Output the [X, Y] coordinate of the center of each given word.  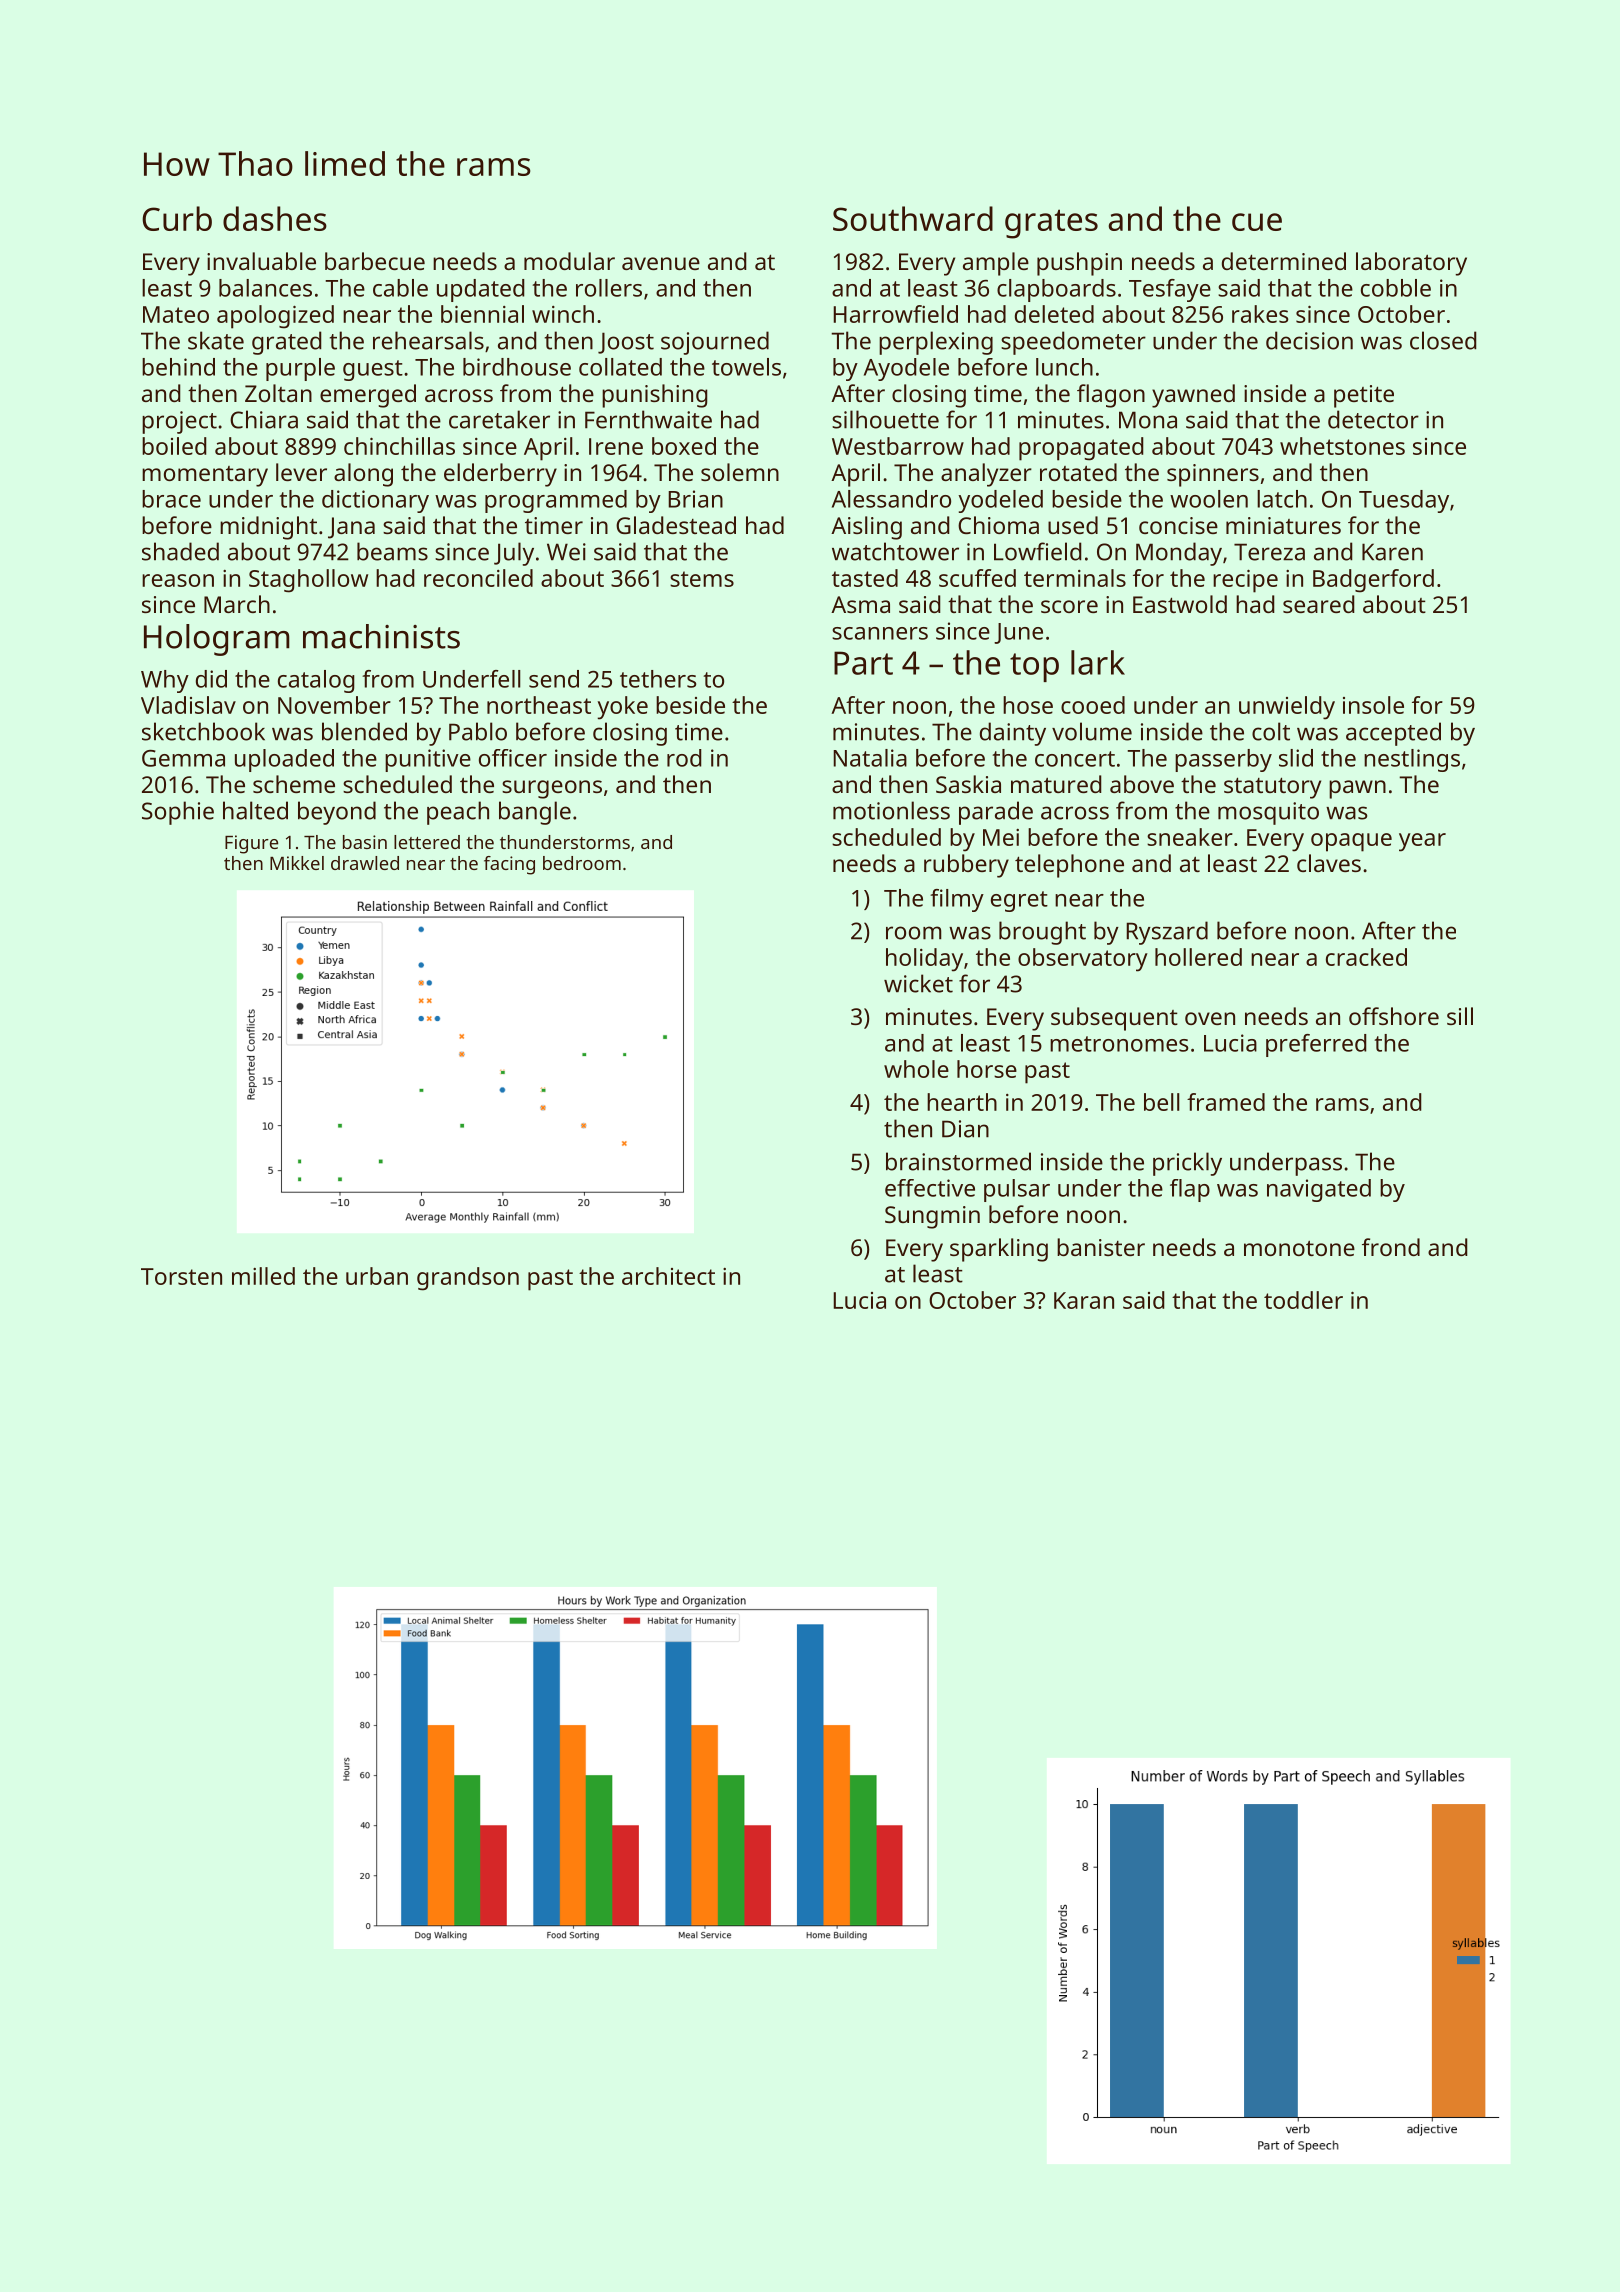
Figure [251, 844]
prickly [1187, 1164]
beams [392, 551]
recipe [1245, 581]
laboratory [1411, 264]
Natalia [870, 758]
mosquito [1268, 813]
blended [364, 731]
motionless [891, 810]
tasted [865, 578]
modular [569, 261]
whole [916, 1069]
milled [263, 1276]
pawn [1357, 789]
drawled [365, 863]
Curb [177, 218]
